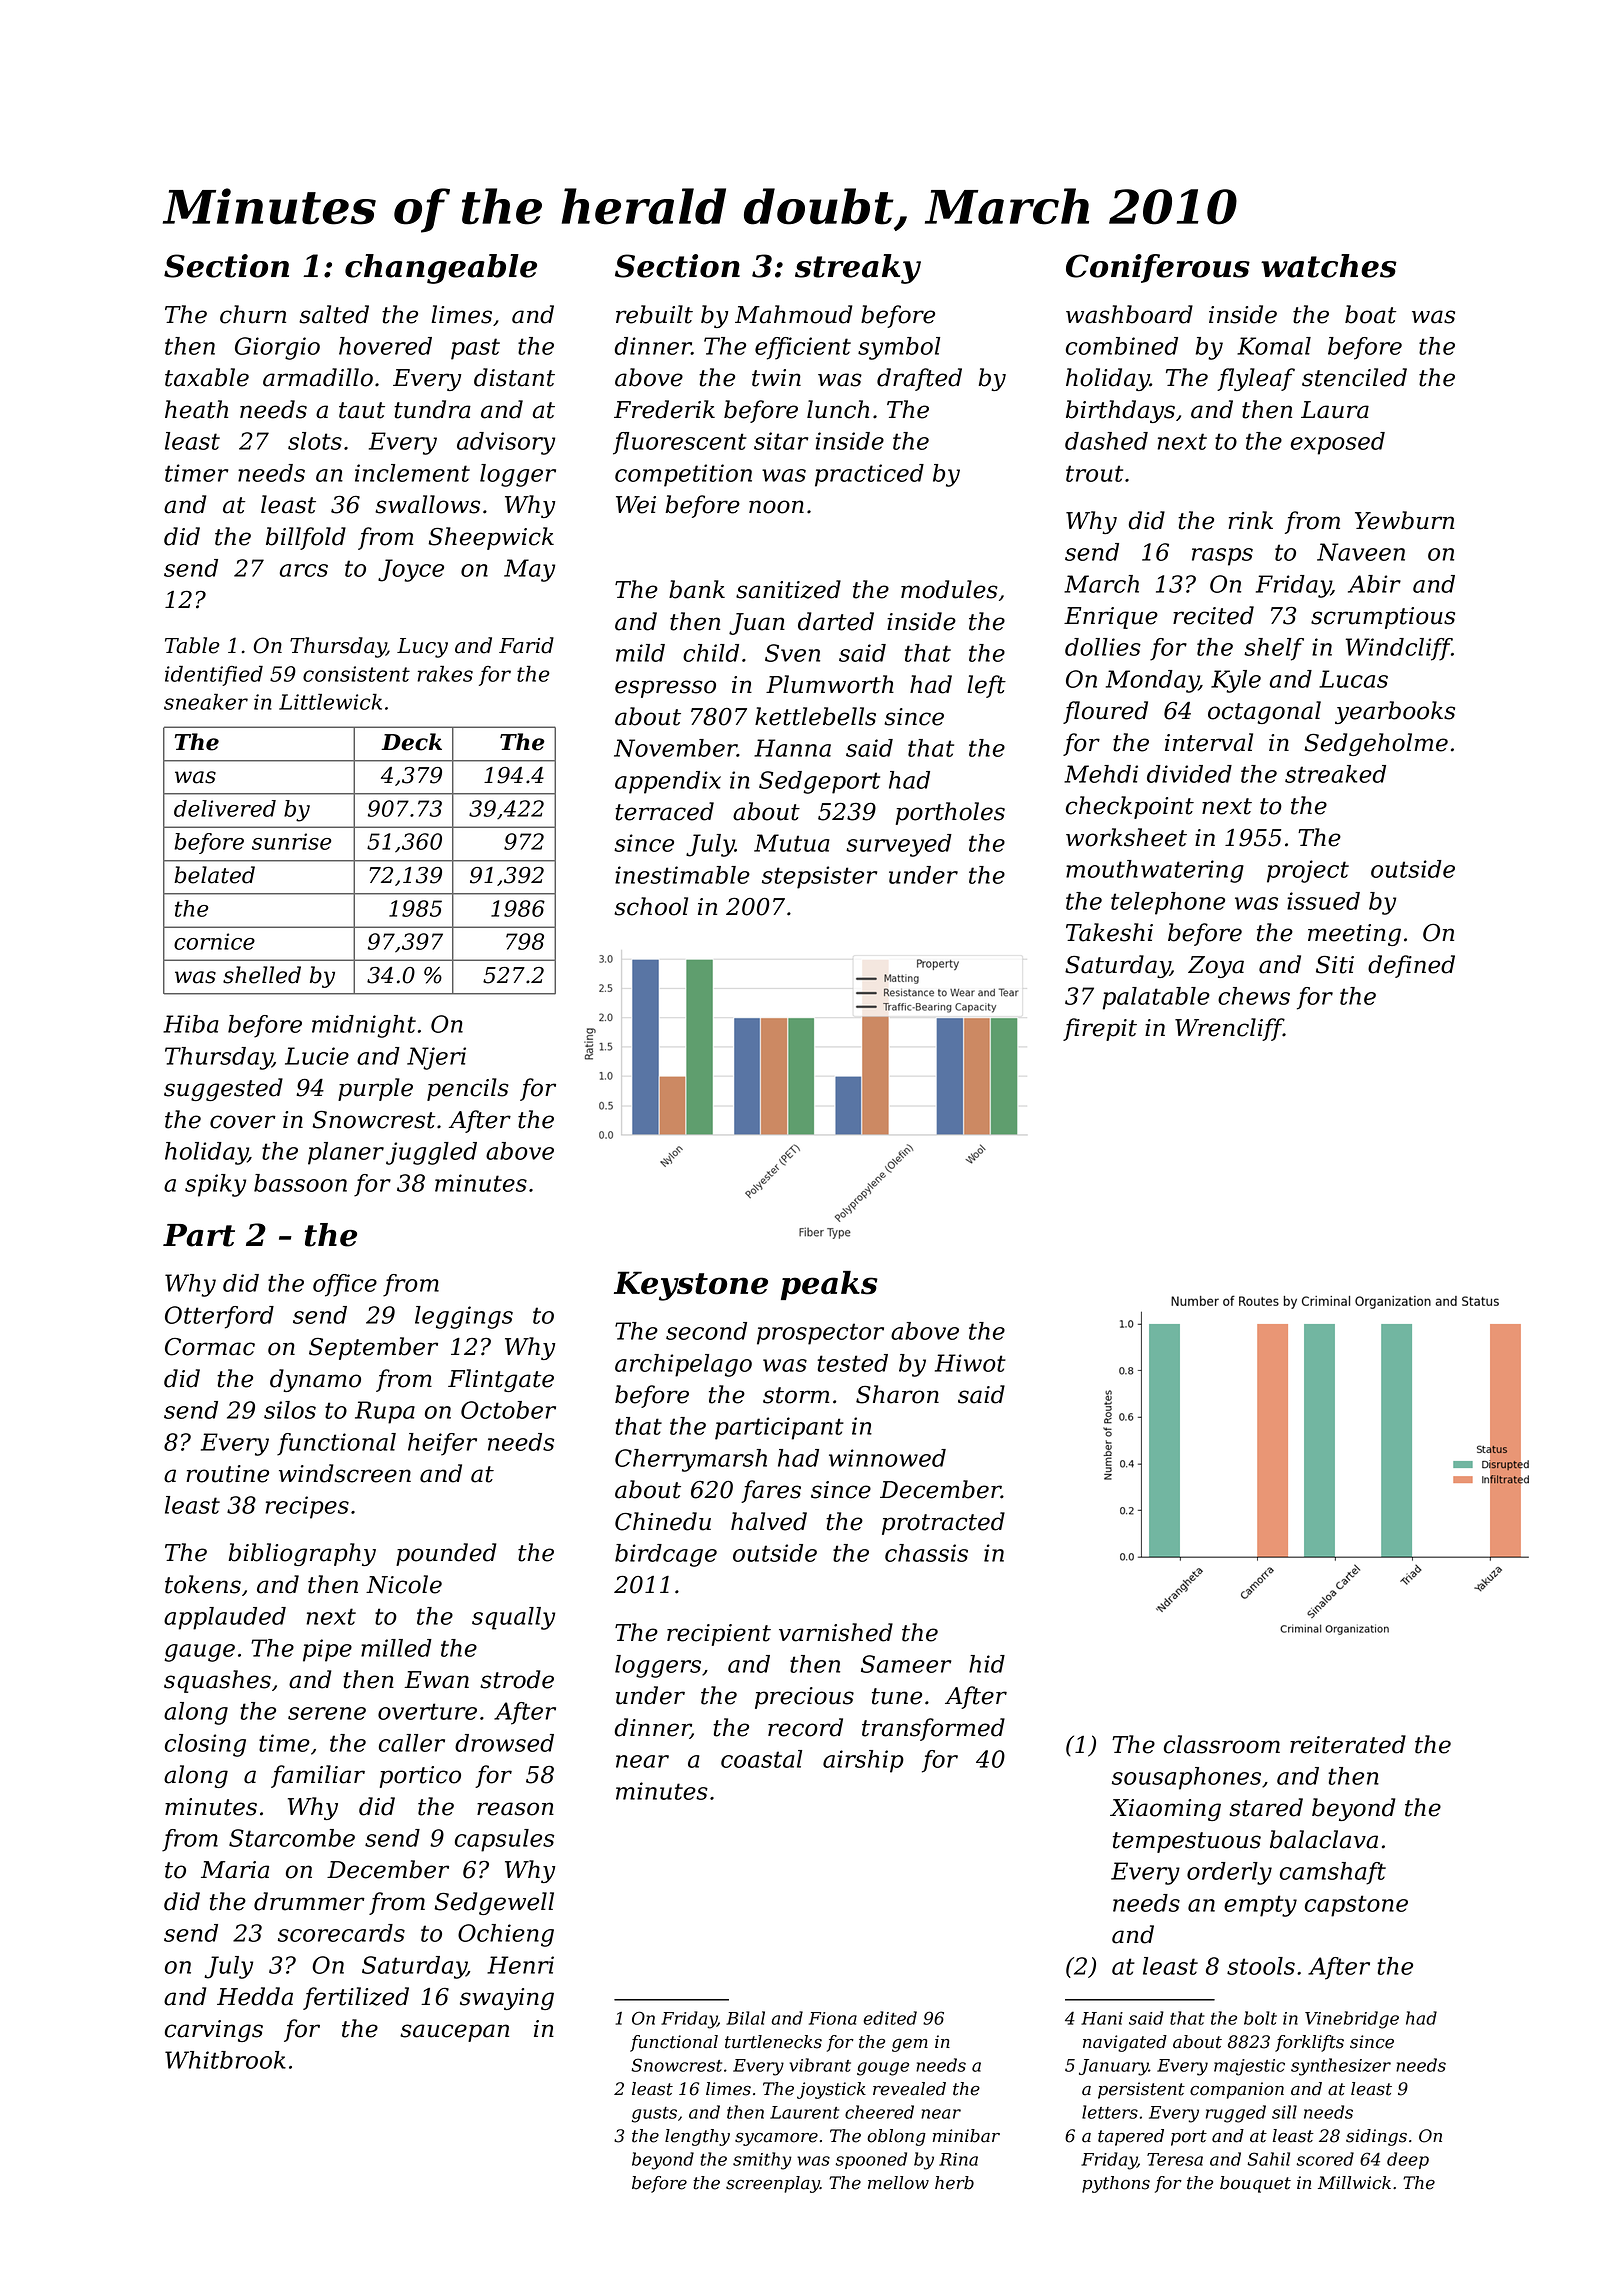 This document has height=2292, width=1620. I want to click on familiar, so click(318, 1776).
